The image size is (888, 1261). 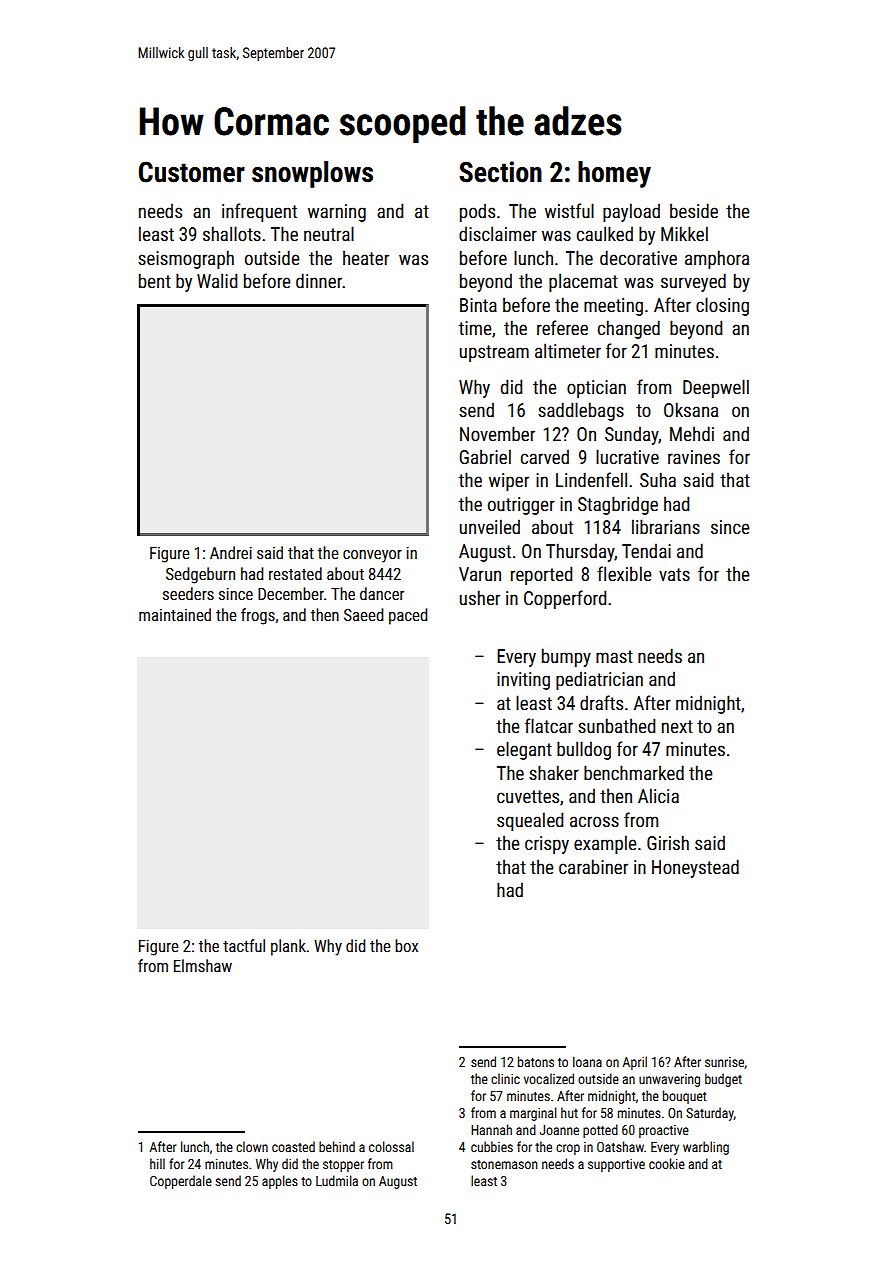 I want to click on Andrei, so click(x=231, y=552).
